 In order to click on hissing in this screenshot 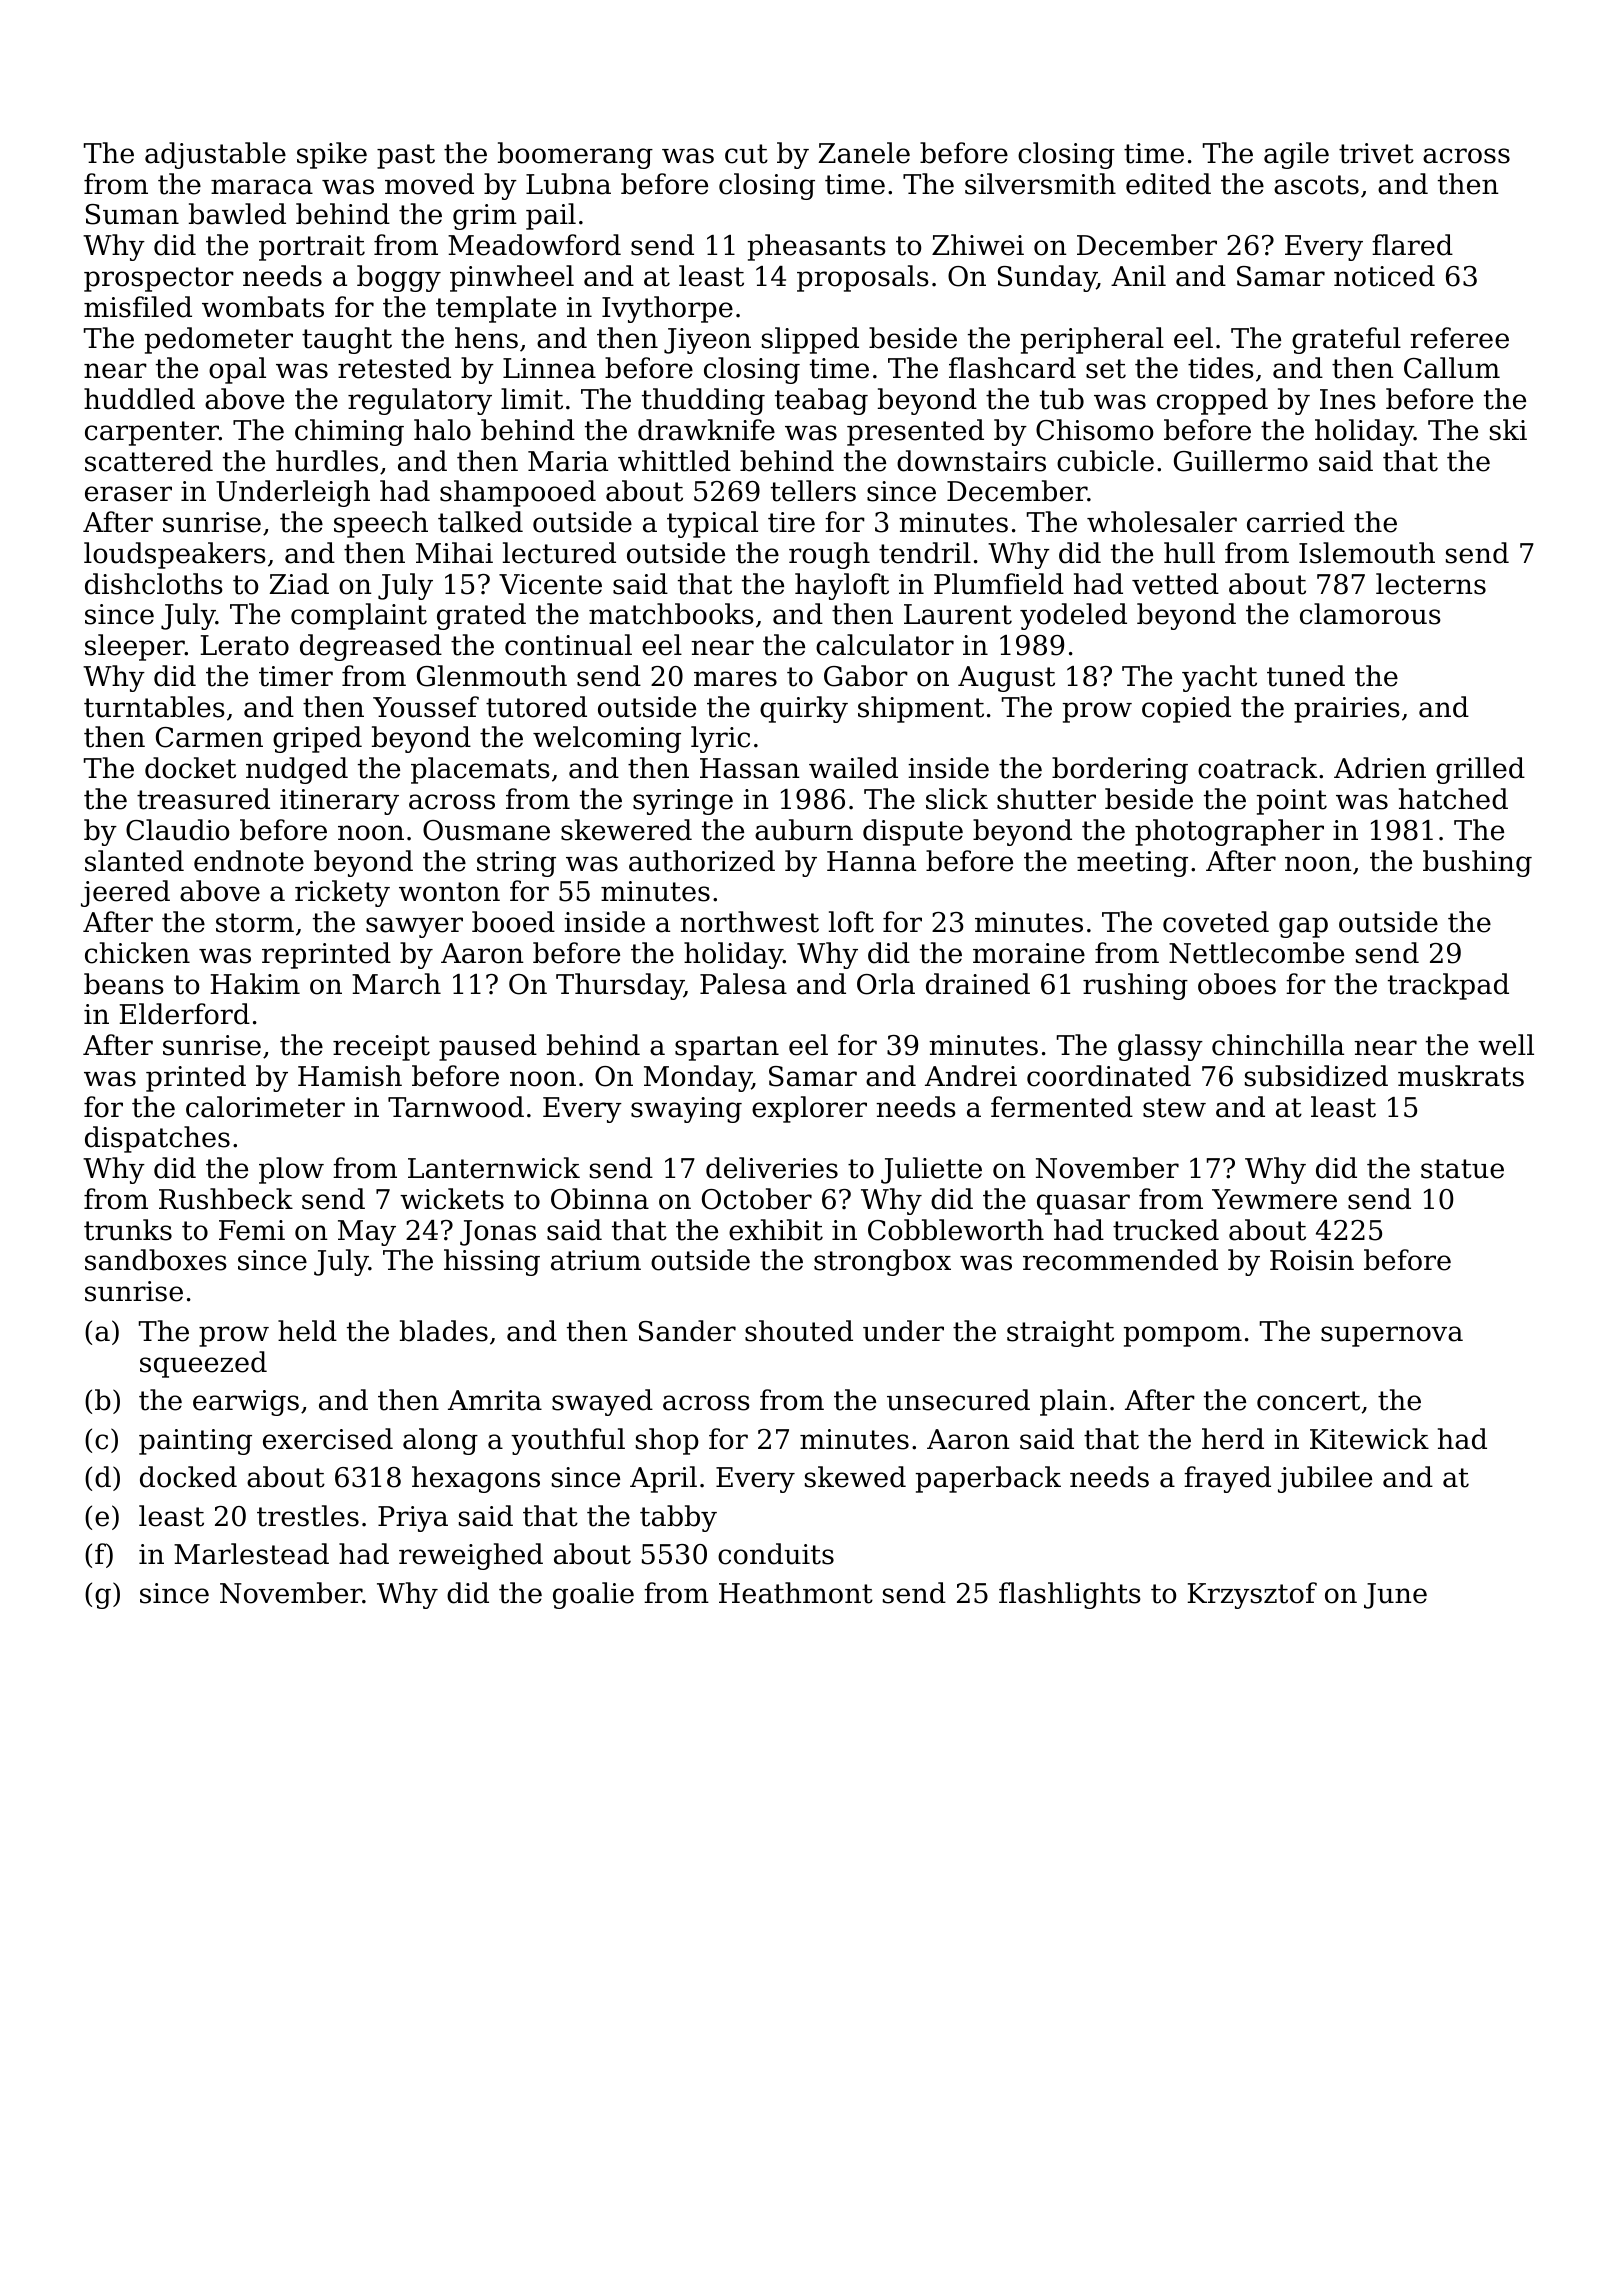, I will do `click(492, 1262)`.
